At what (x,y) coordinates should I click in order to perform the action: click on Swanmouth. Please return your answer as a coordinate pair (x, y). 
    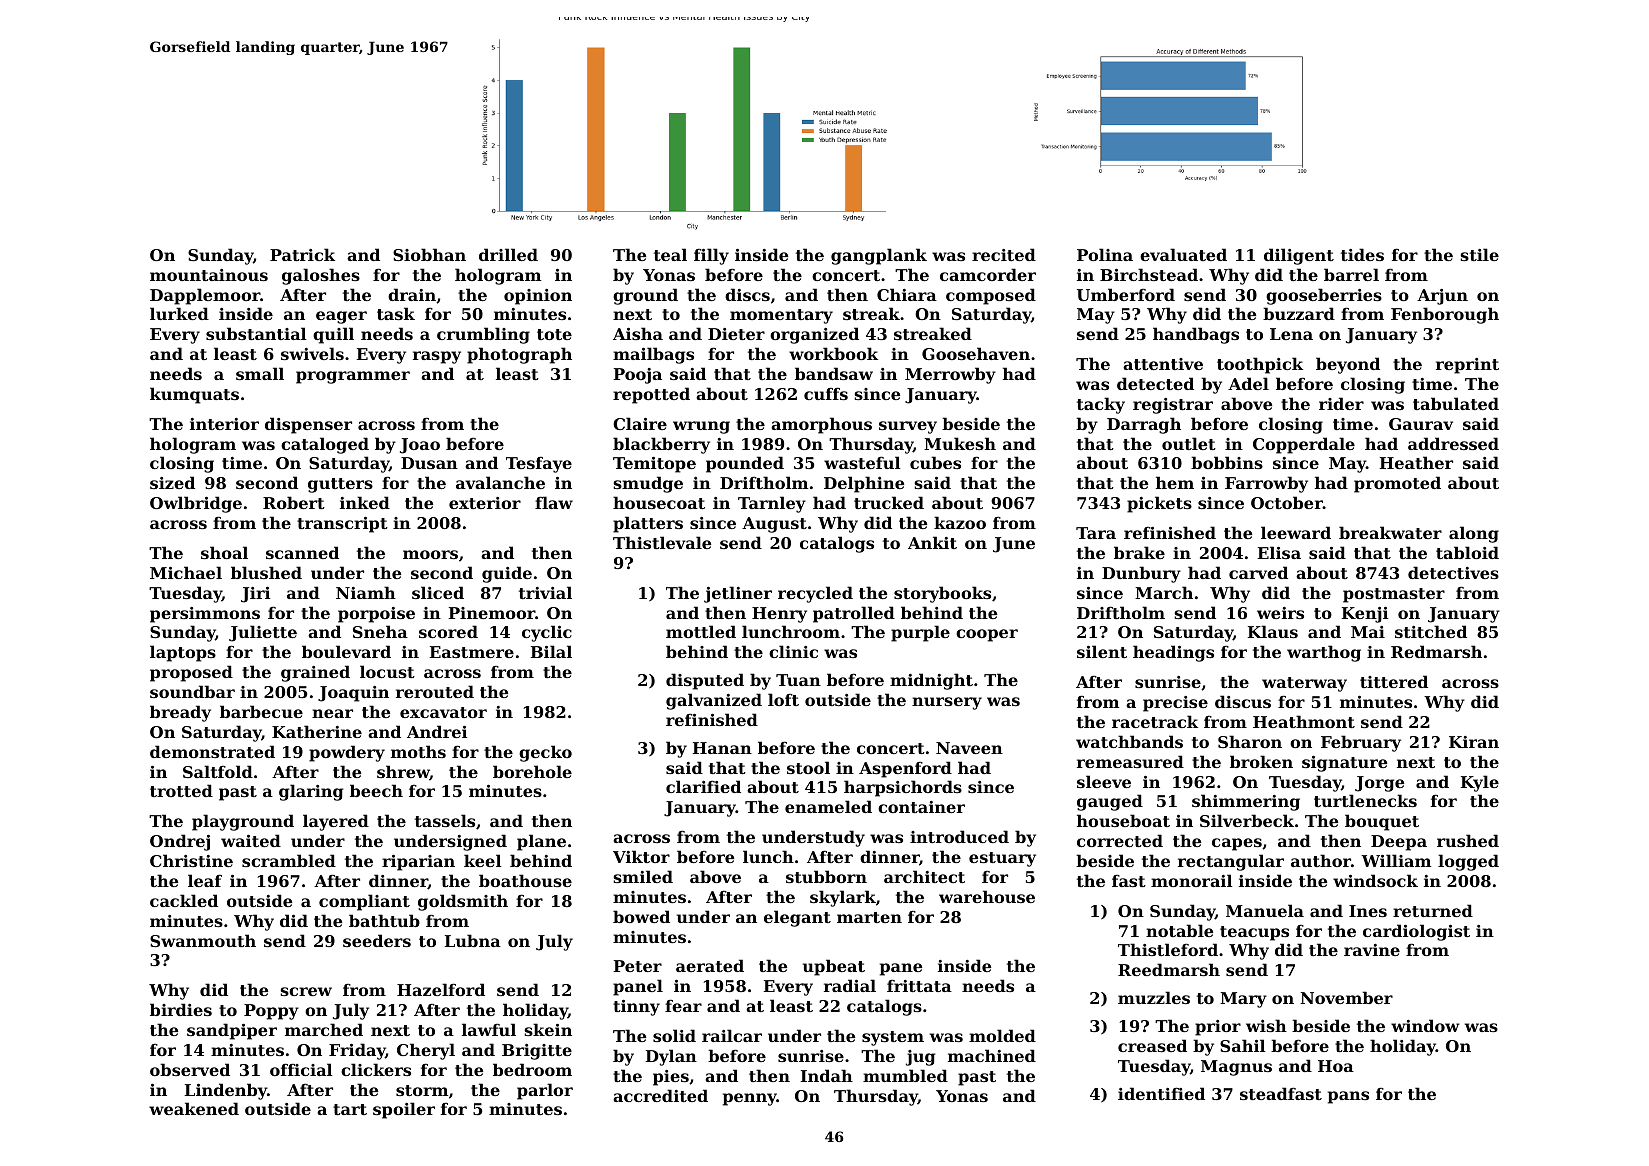
    Looking at the image, I should click on (203, 940).
